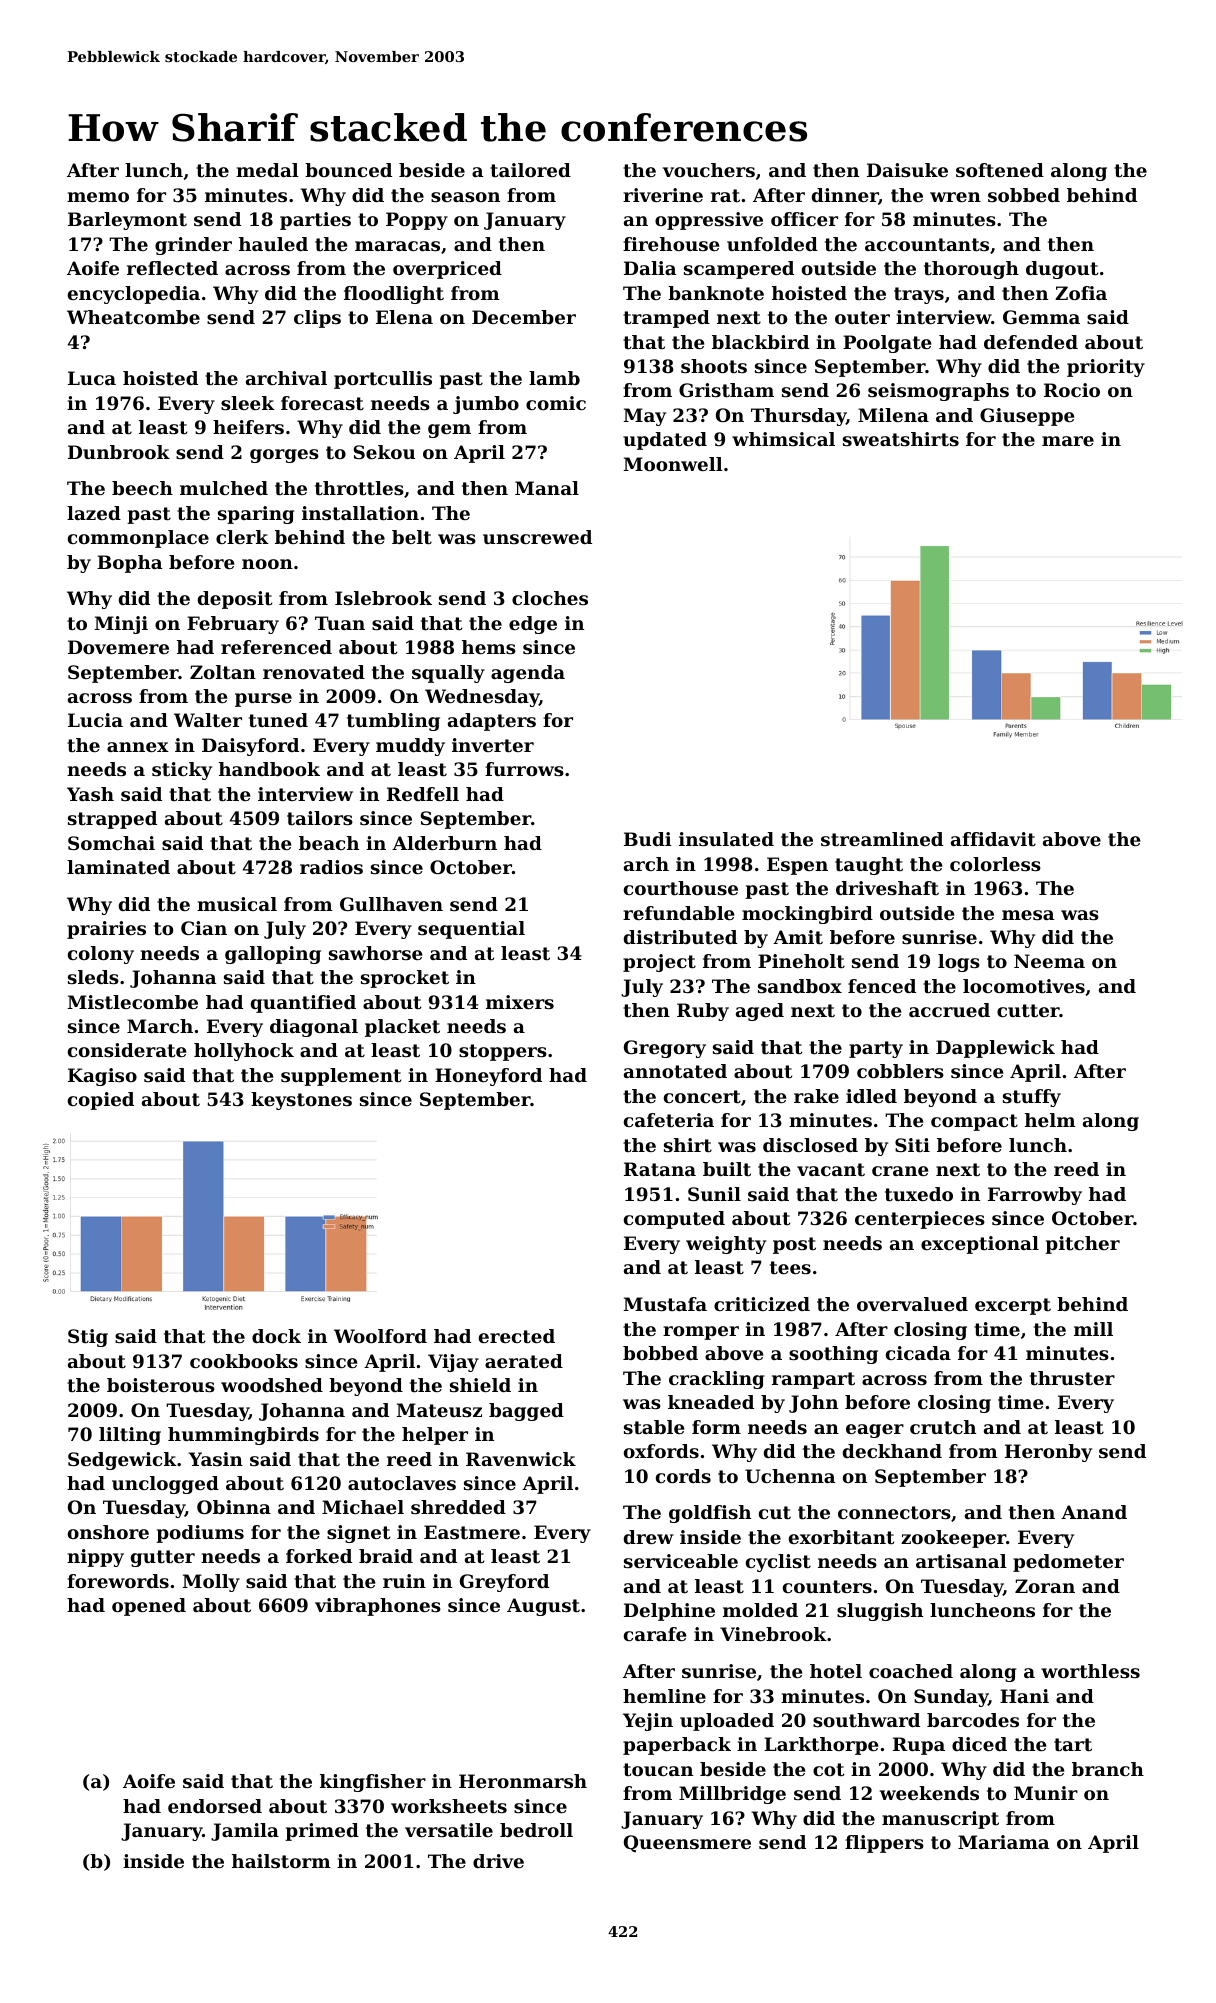 The width and height of the page is (1216, 2003). I want to click on softened, so click(1000, 170).
